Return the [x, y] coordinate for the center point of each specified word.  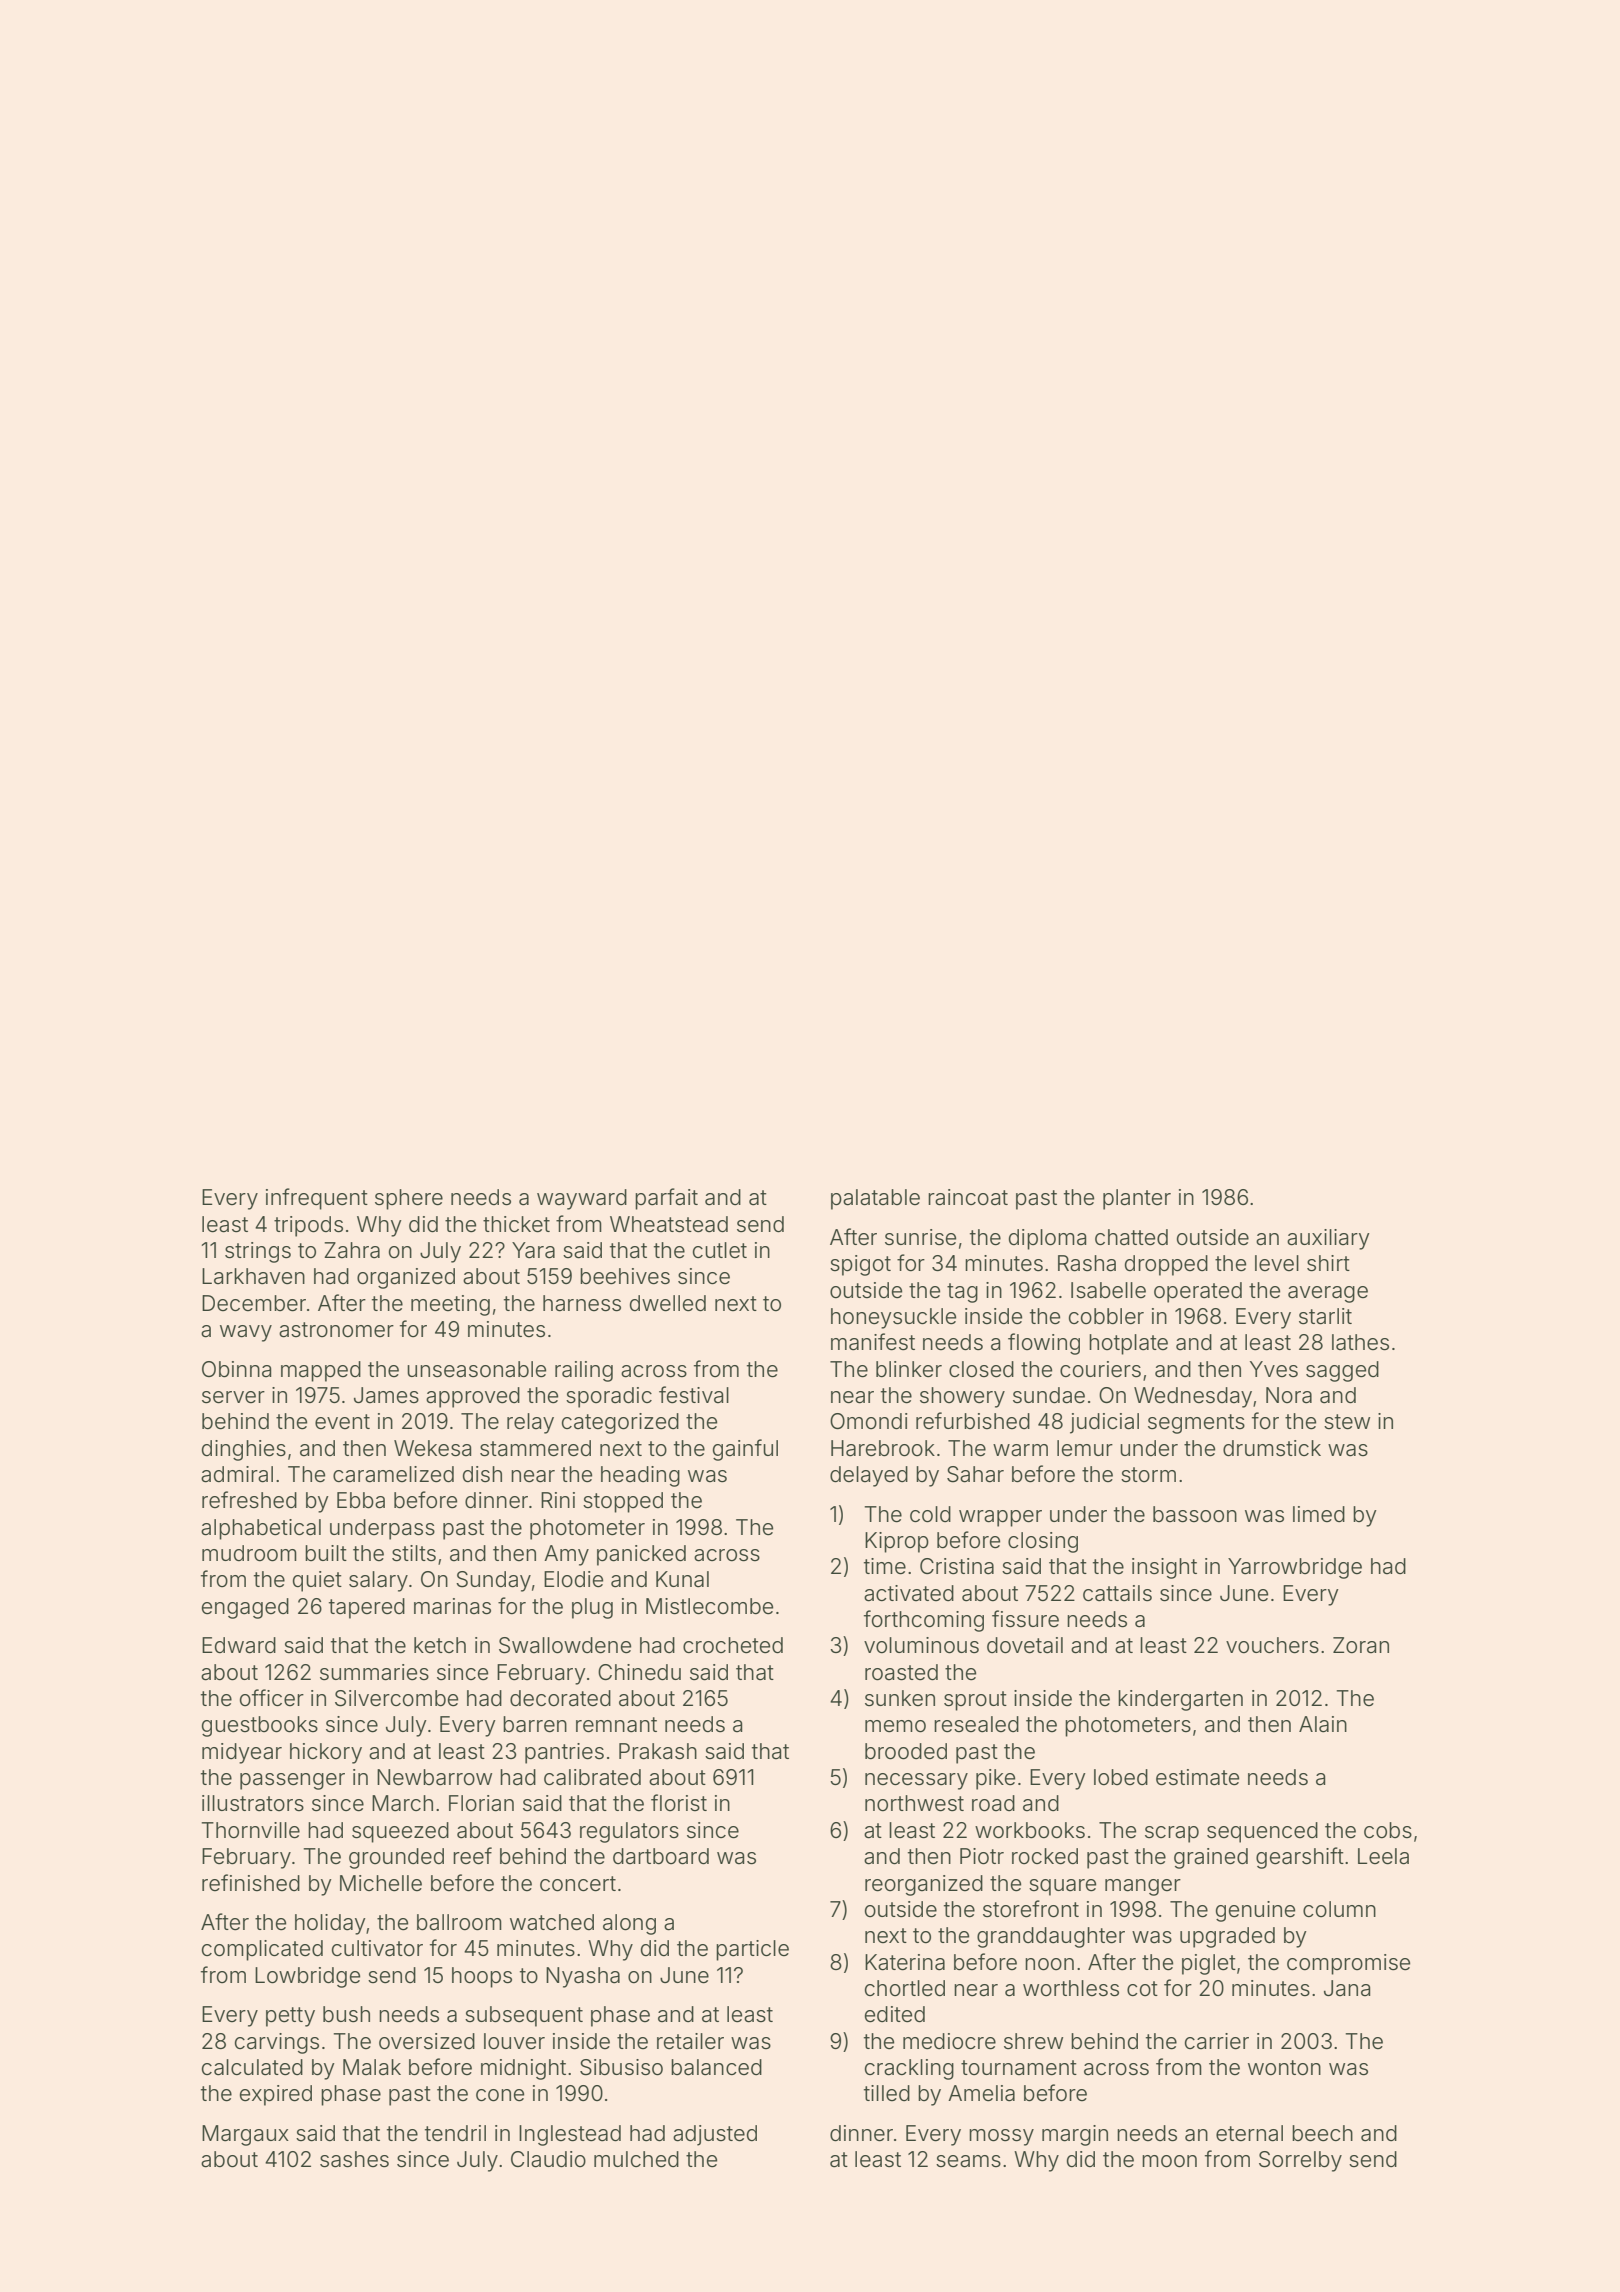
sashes [354, 2159]
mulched [636, 2159]
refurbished [973, 1420]
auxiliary [1328, 1239]
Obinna [236, 1369]
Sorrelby [1300, 2161]
